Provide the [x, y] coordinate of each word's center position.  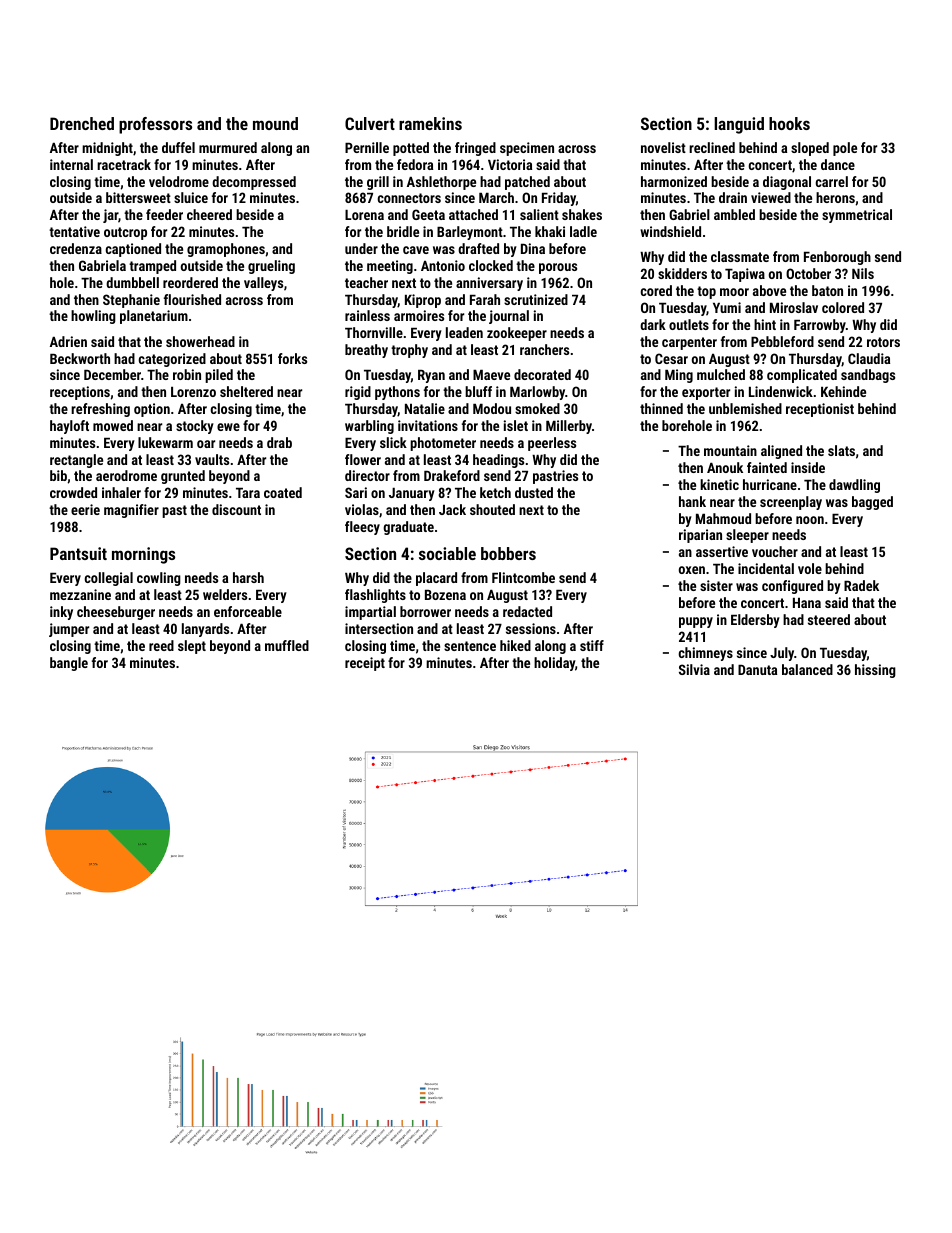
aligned [781, 452]
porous [558, 268]
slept [192, 647]
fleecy [362, 528]
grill [378, 183]
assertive [722, 551]
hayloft [69, 427]
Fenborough [837, 258]
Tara [248, 492]
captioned [133, 250]
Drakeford [452, 475]
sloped [810, 149]
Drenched [82, 123]
